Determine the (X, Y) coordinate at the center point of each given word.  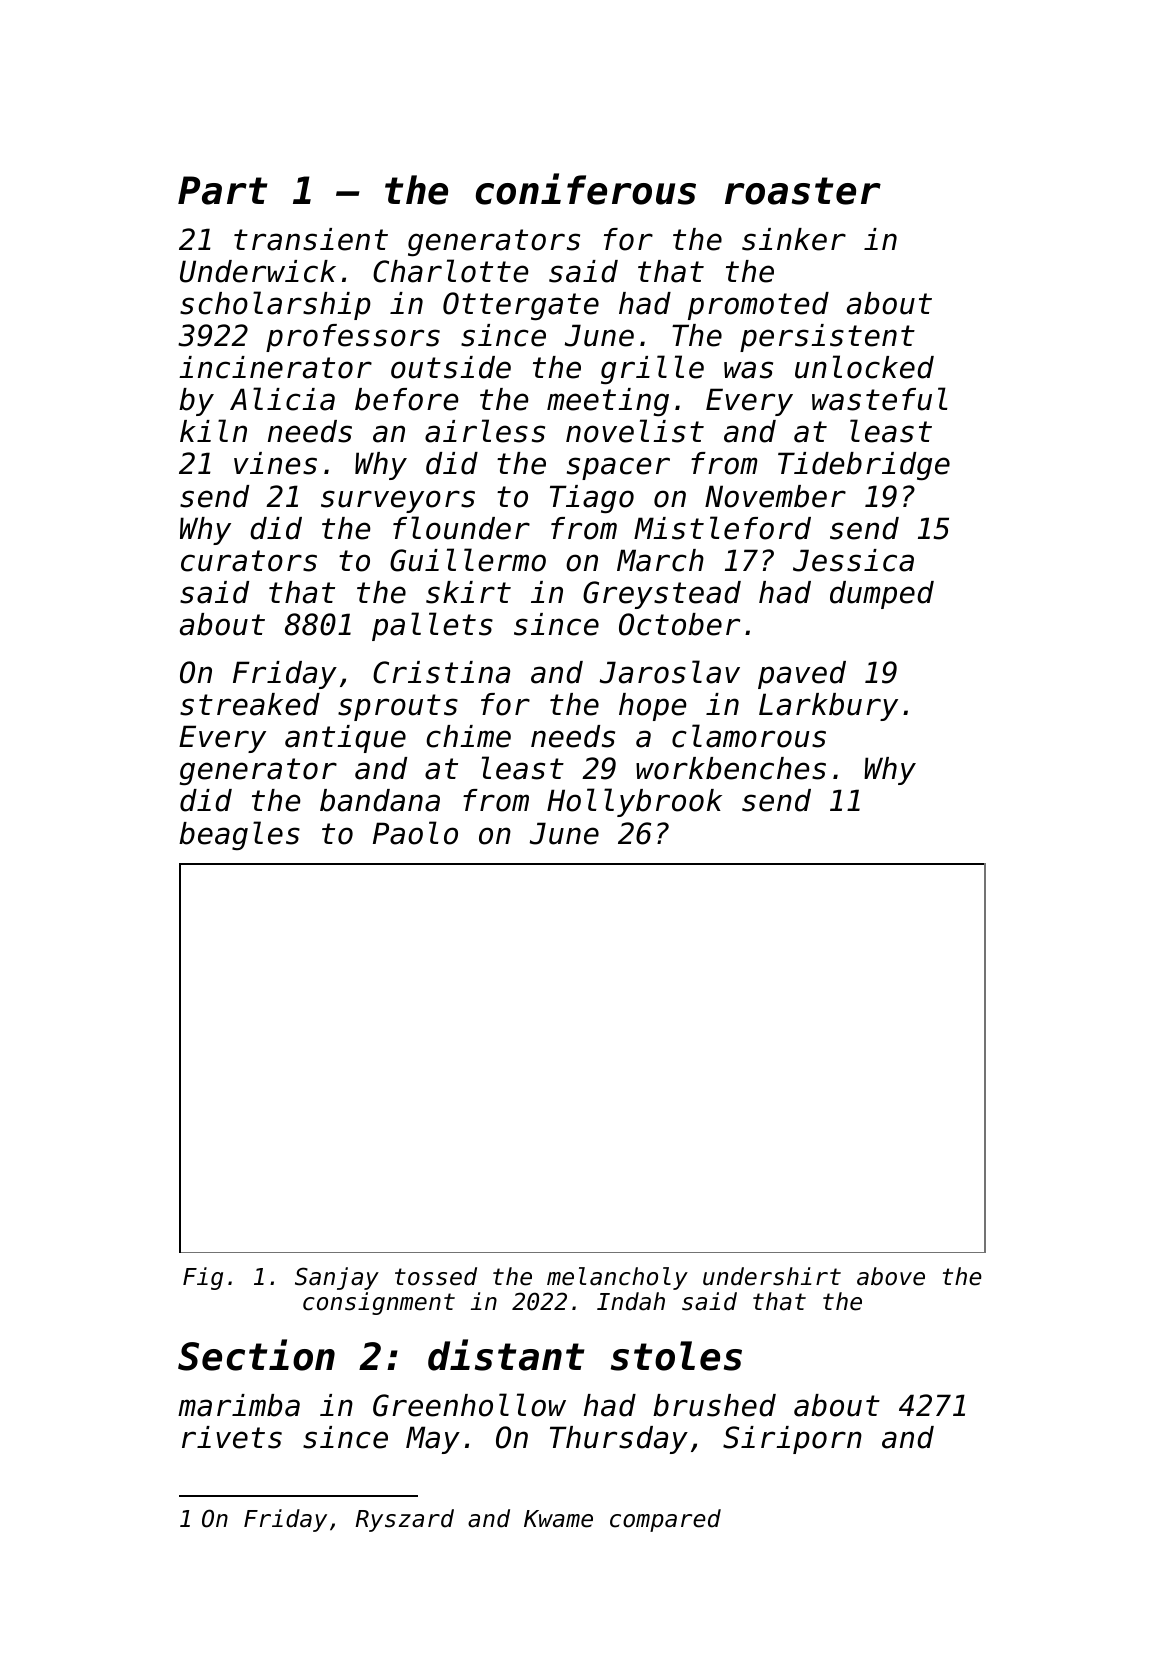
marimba (239, 1405)
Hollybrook (634, 802)
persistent (827, 338)
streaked (250, 704)
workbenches (731, 768)
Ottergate (521, 306)
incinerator (275, 367)
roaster (803, 191)
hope (653, 707)
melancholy (617, 1278)
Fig (203, 1278)
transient (311, 239)
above (891, 1276)
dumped (882, 595)
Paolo (415, 833)
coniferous (586, 189)
